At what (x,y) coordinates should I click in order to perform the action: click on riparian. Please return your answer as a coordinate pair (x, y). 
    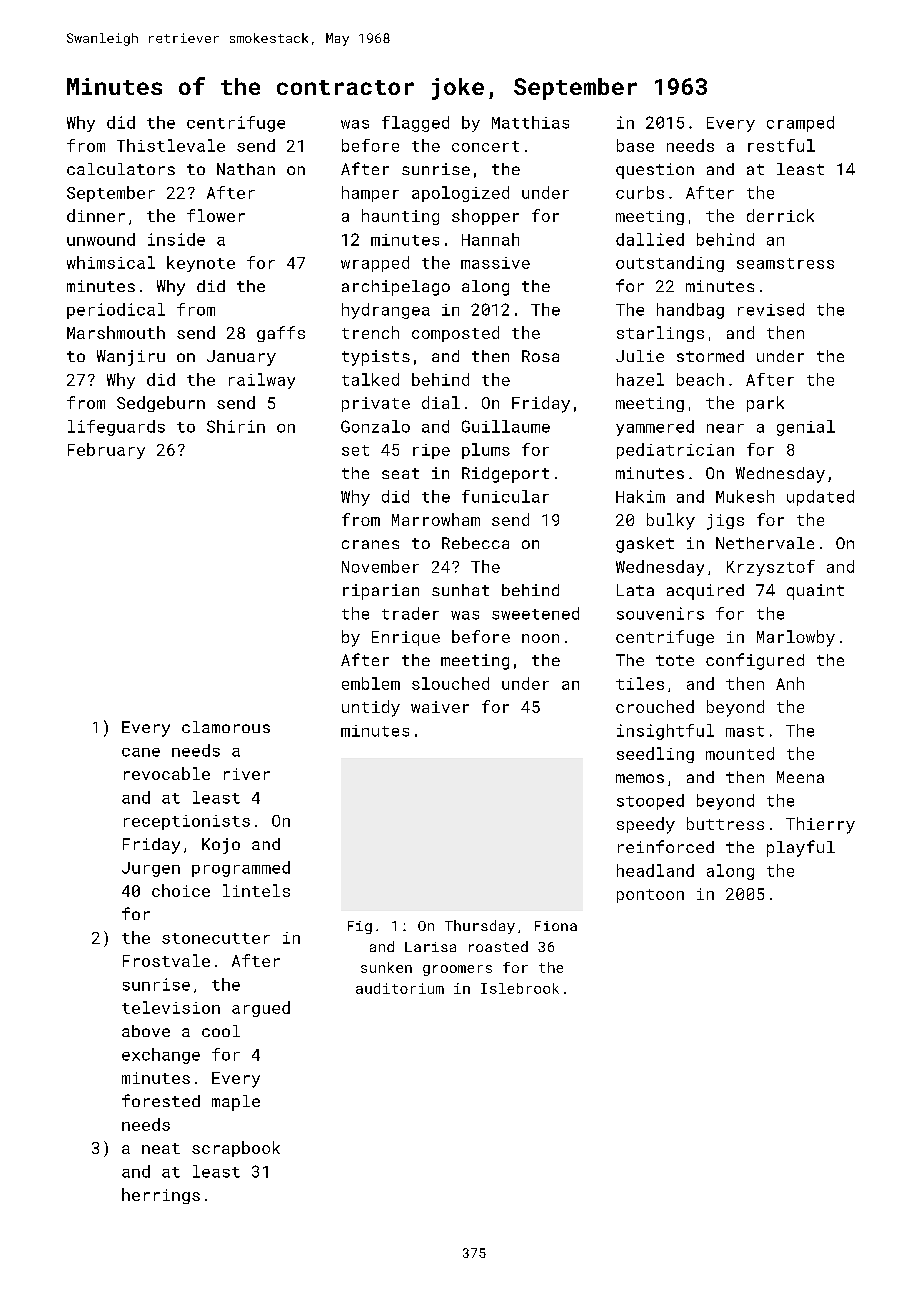
    Looking at the image, I should click on (381, 592).
